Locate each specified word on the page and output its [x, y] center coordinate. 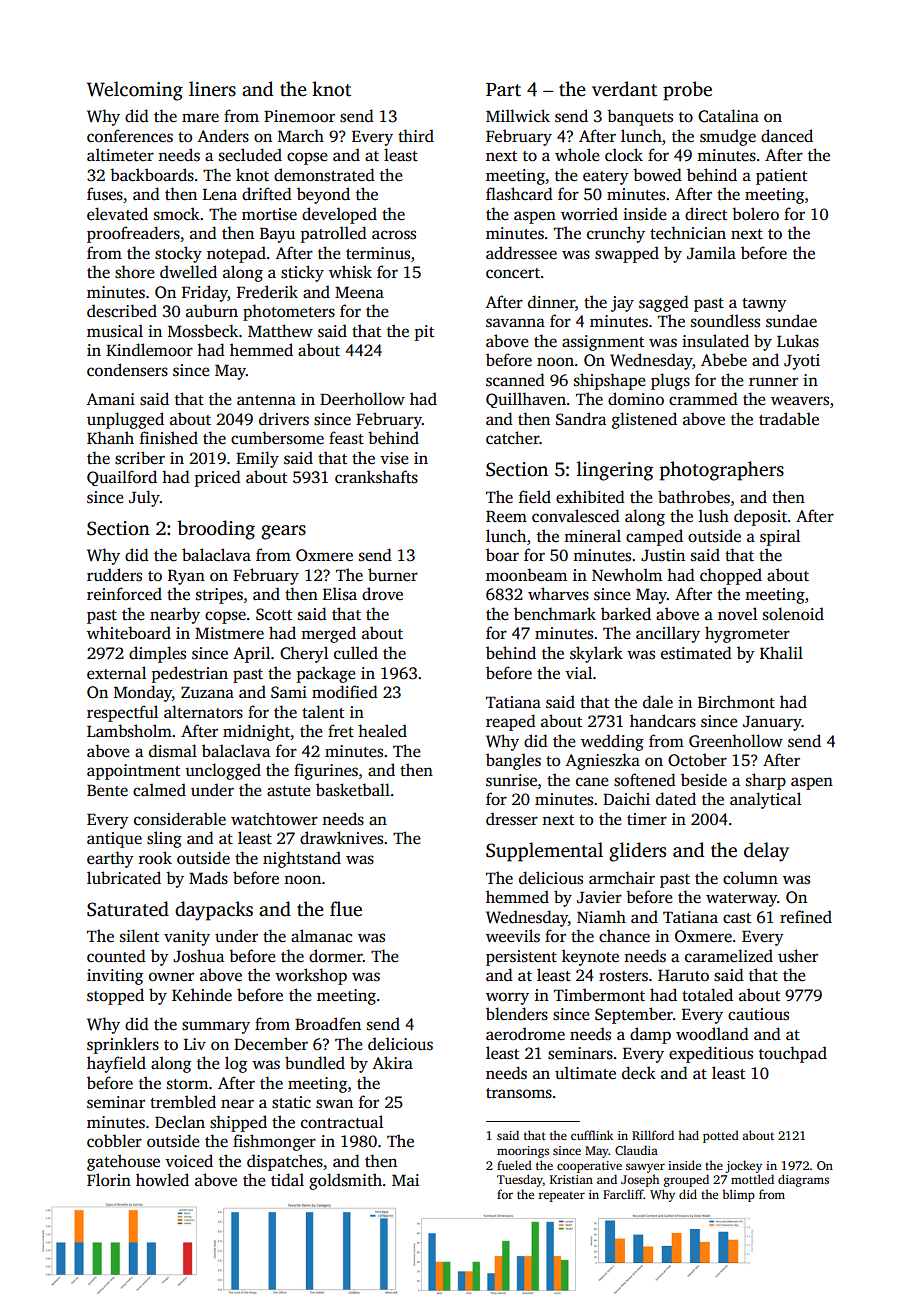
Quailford [122, 478]
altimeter [120, 155]
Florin [109, 1179]
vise [394, 458]
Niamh [601, 916]
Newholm [627, 574]
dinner [551, 301]
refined [806, 917]
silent [139, 936]
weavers [800, 401]
